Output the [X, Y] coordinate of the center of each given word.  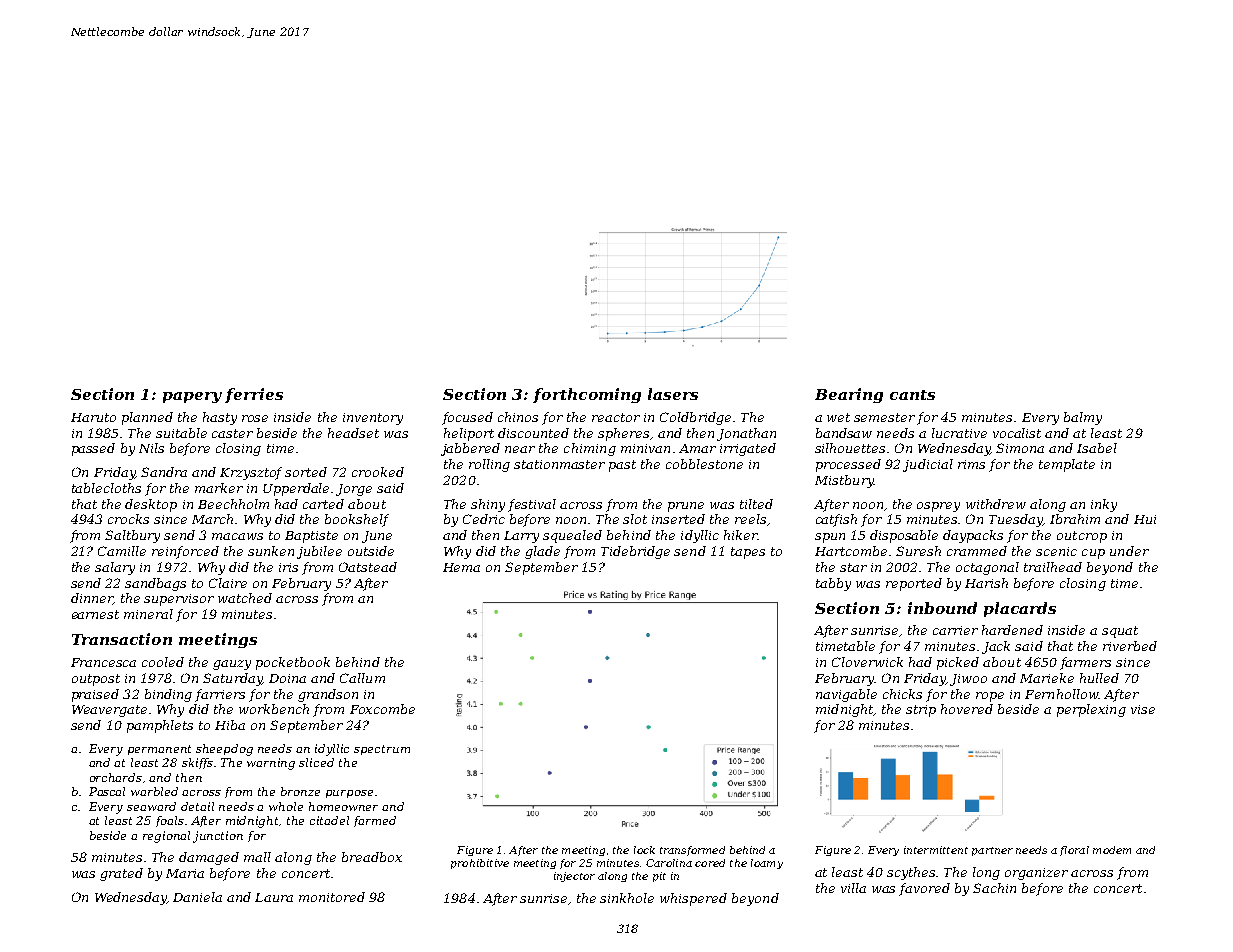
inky [1104, 505]
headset [353, 433]
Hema [461, 567]
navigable [846, 695]
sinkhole [627, 898]
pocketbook [293, 663]
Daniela [197, 897]
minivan [645, 448]
